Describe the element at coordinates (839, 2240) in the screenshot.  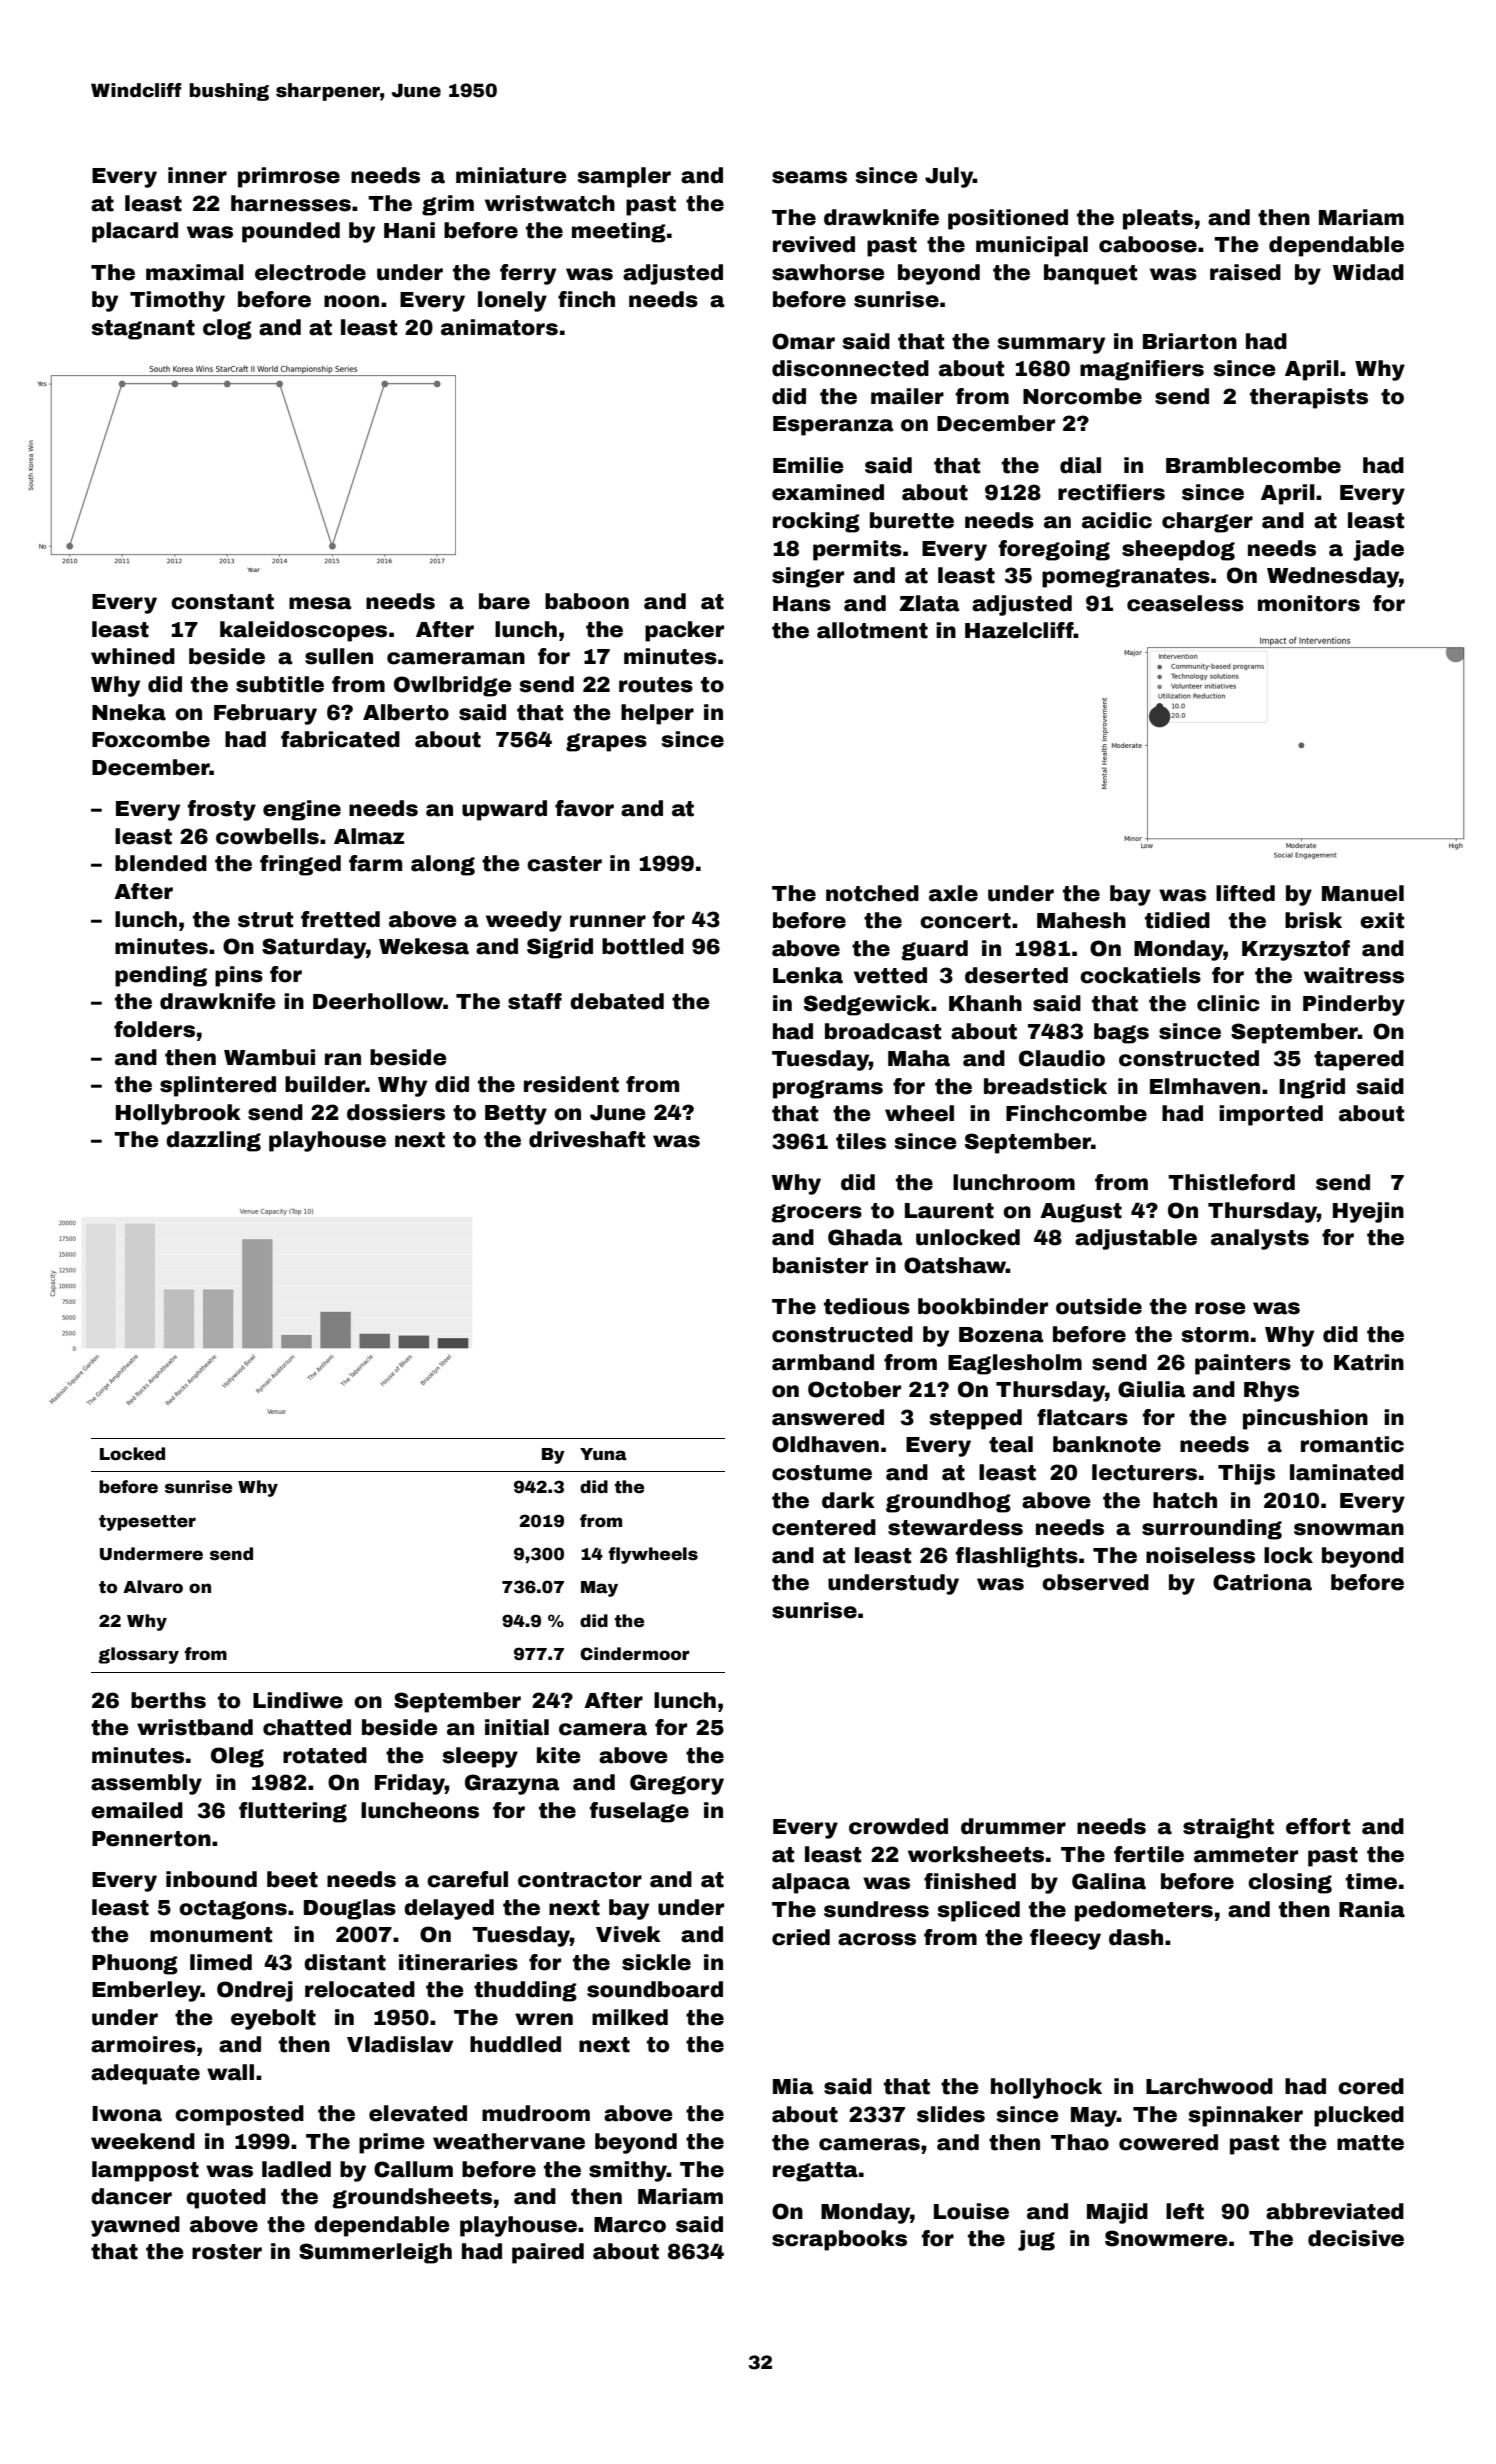
I see `scrapbooks` at that location.
